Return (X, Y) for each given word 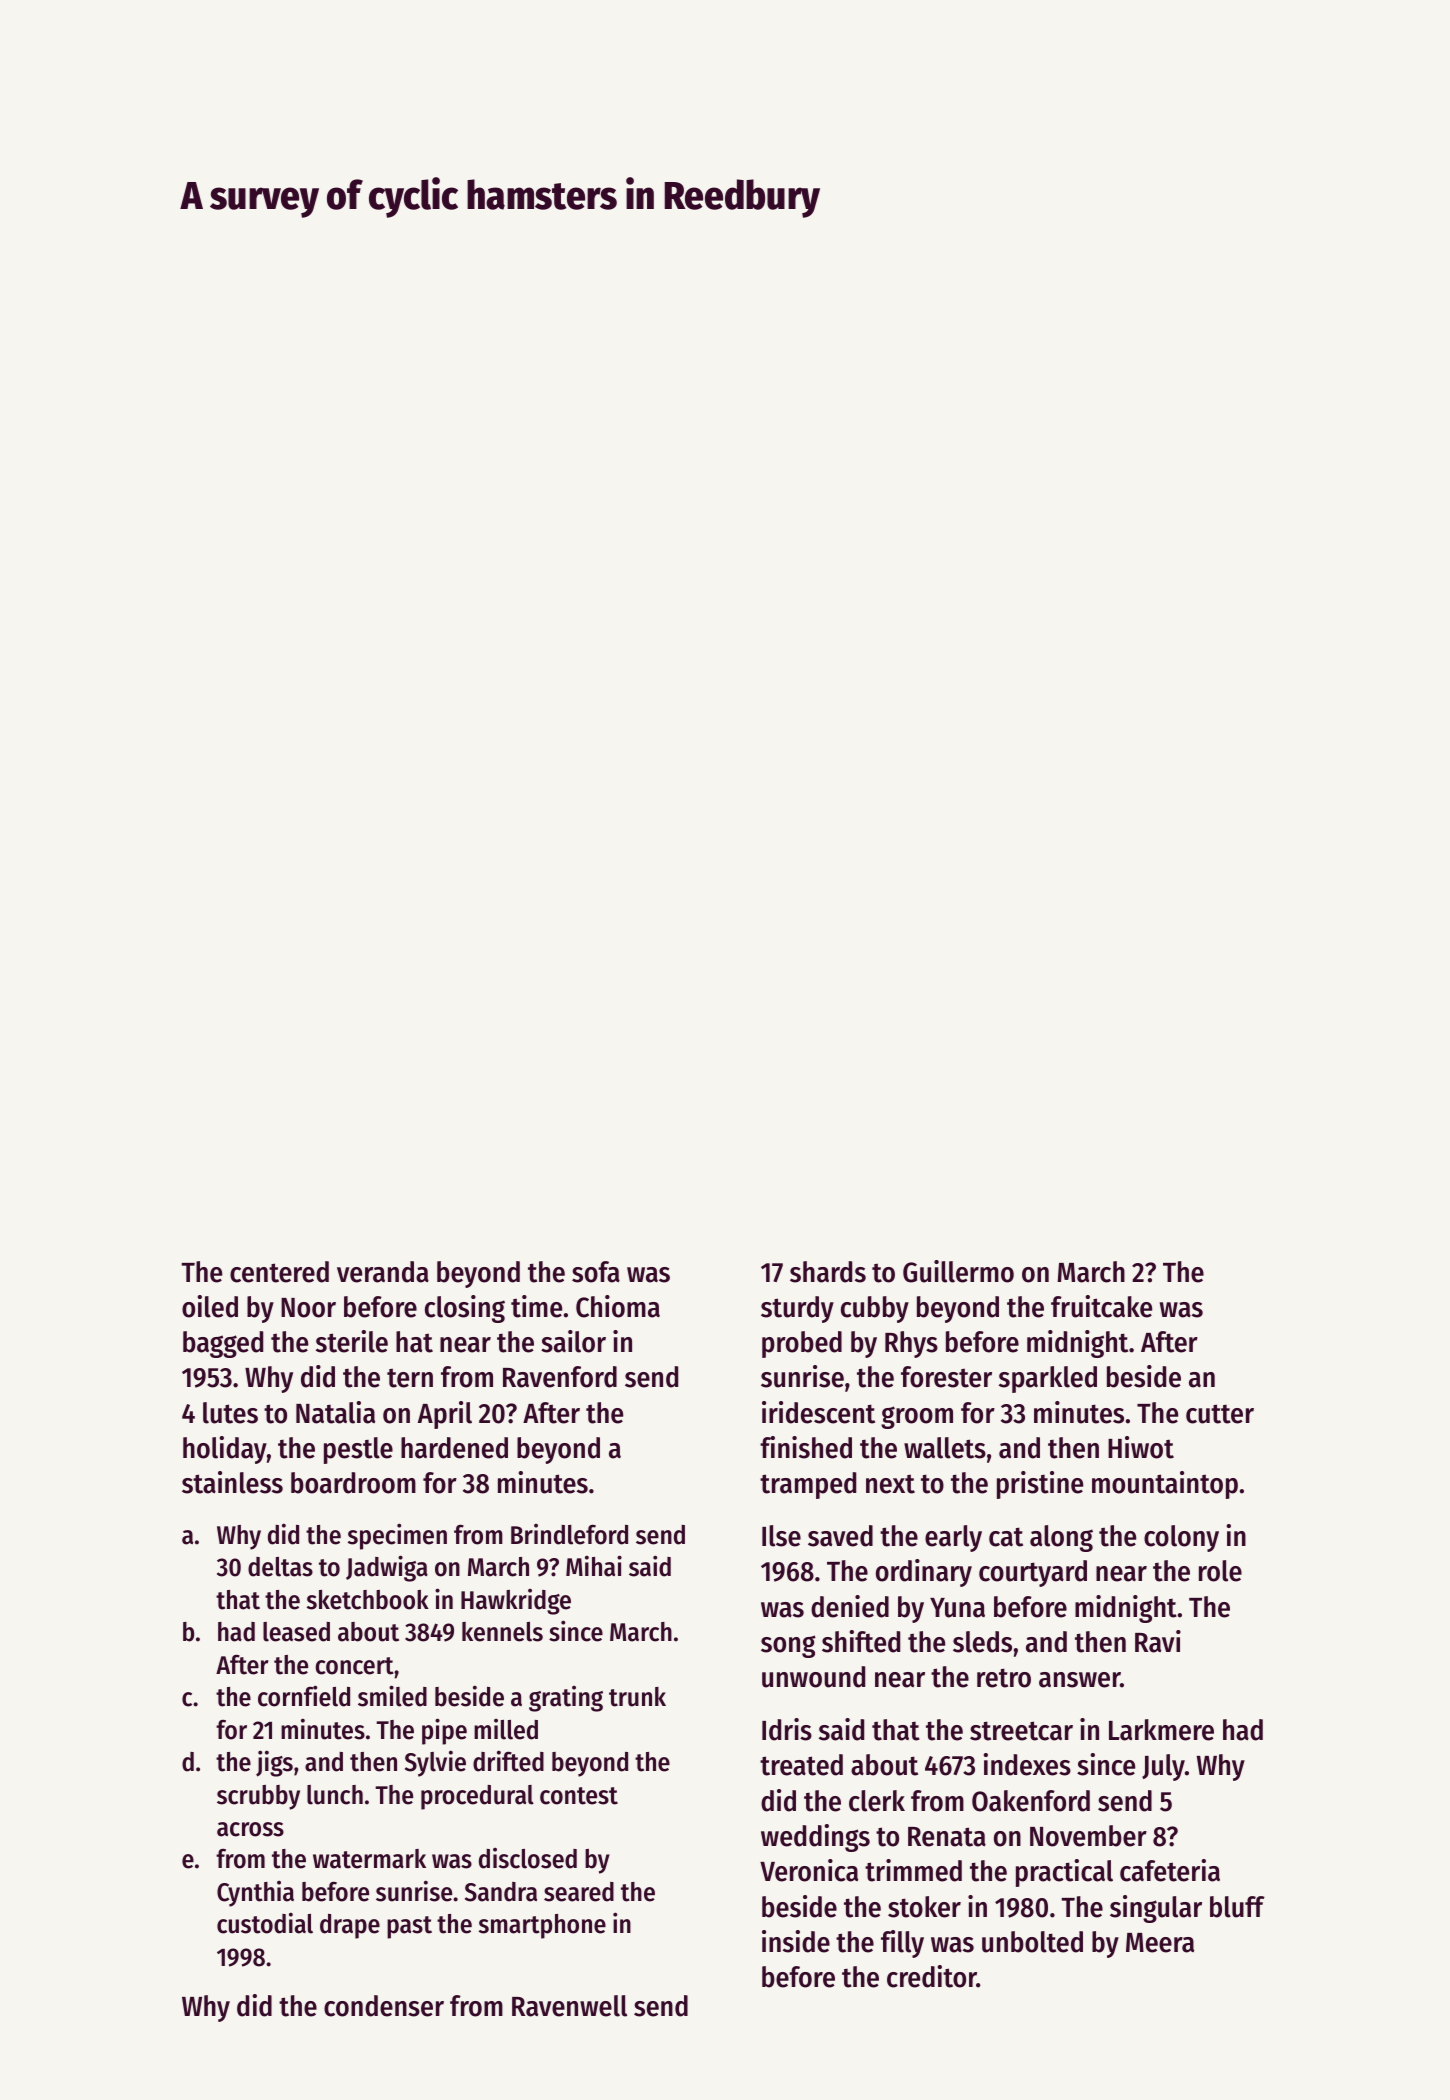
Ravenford (560, 1377)
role (1220, 1571)
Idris (787, 1729)
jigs (274, 1763)
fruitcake (1101, 1306)
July (1163, 1767)
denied (850, 1606)
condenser (384, 2006)
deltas (280, 1567)
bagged (223, 1344)
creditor (932, 1976)
